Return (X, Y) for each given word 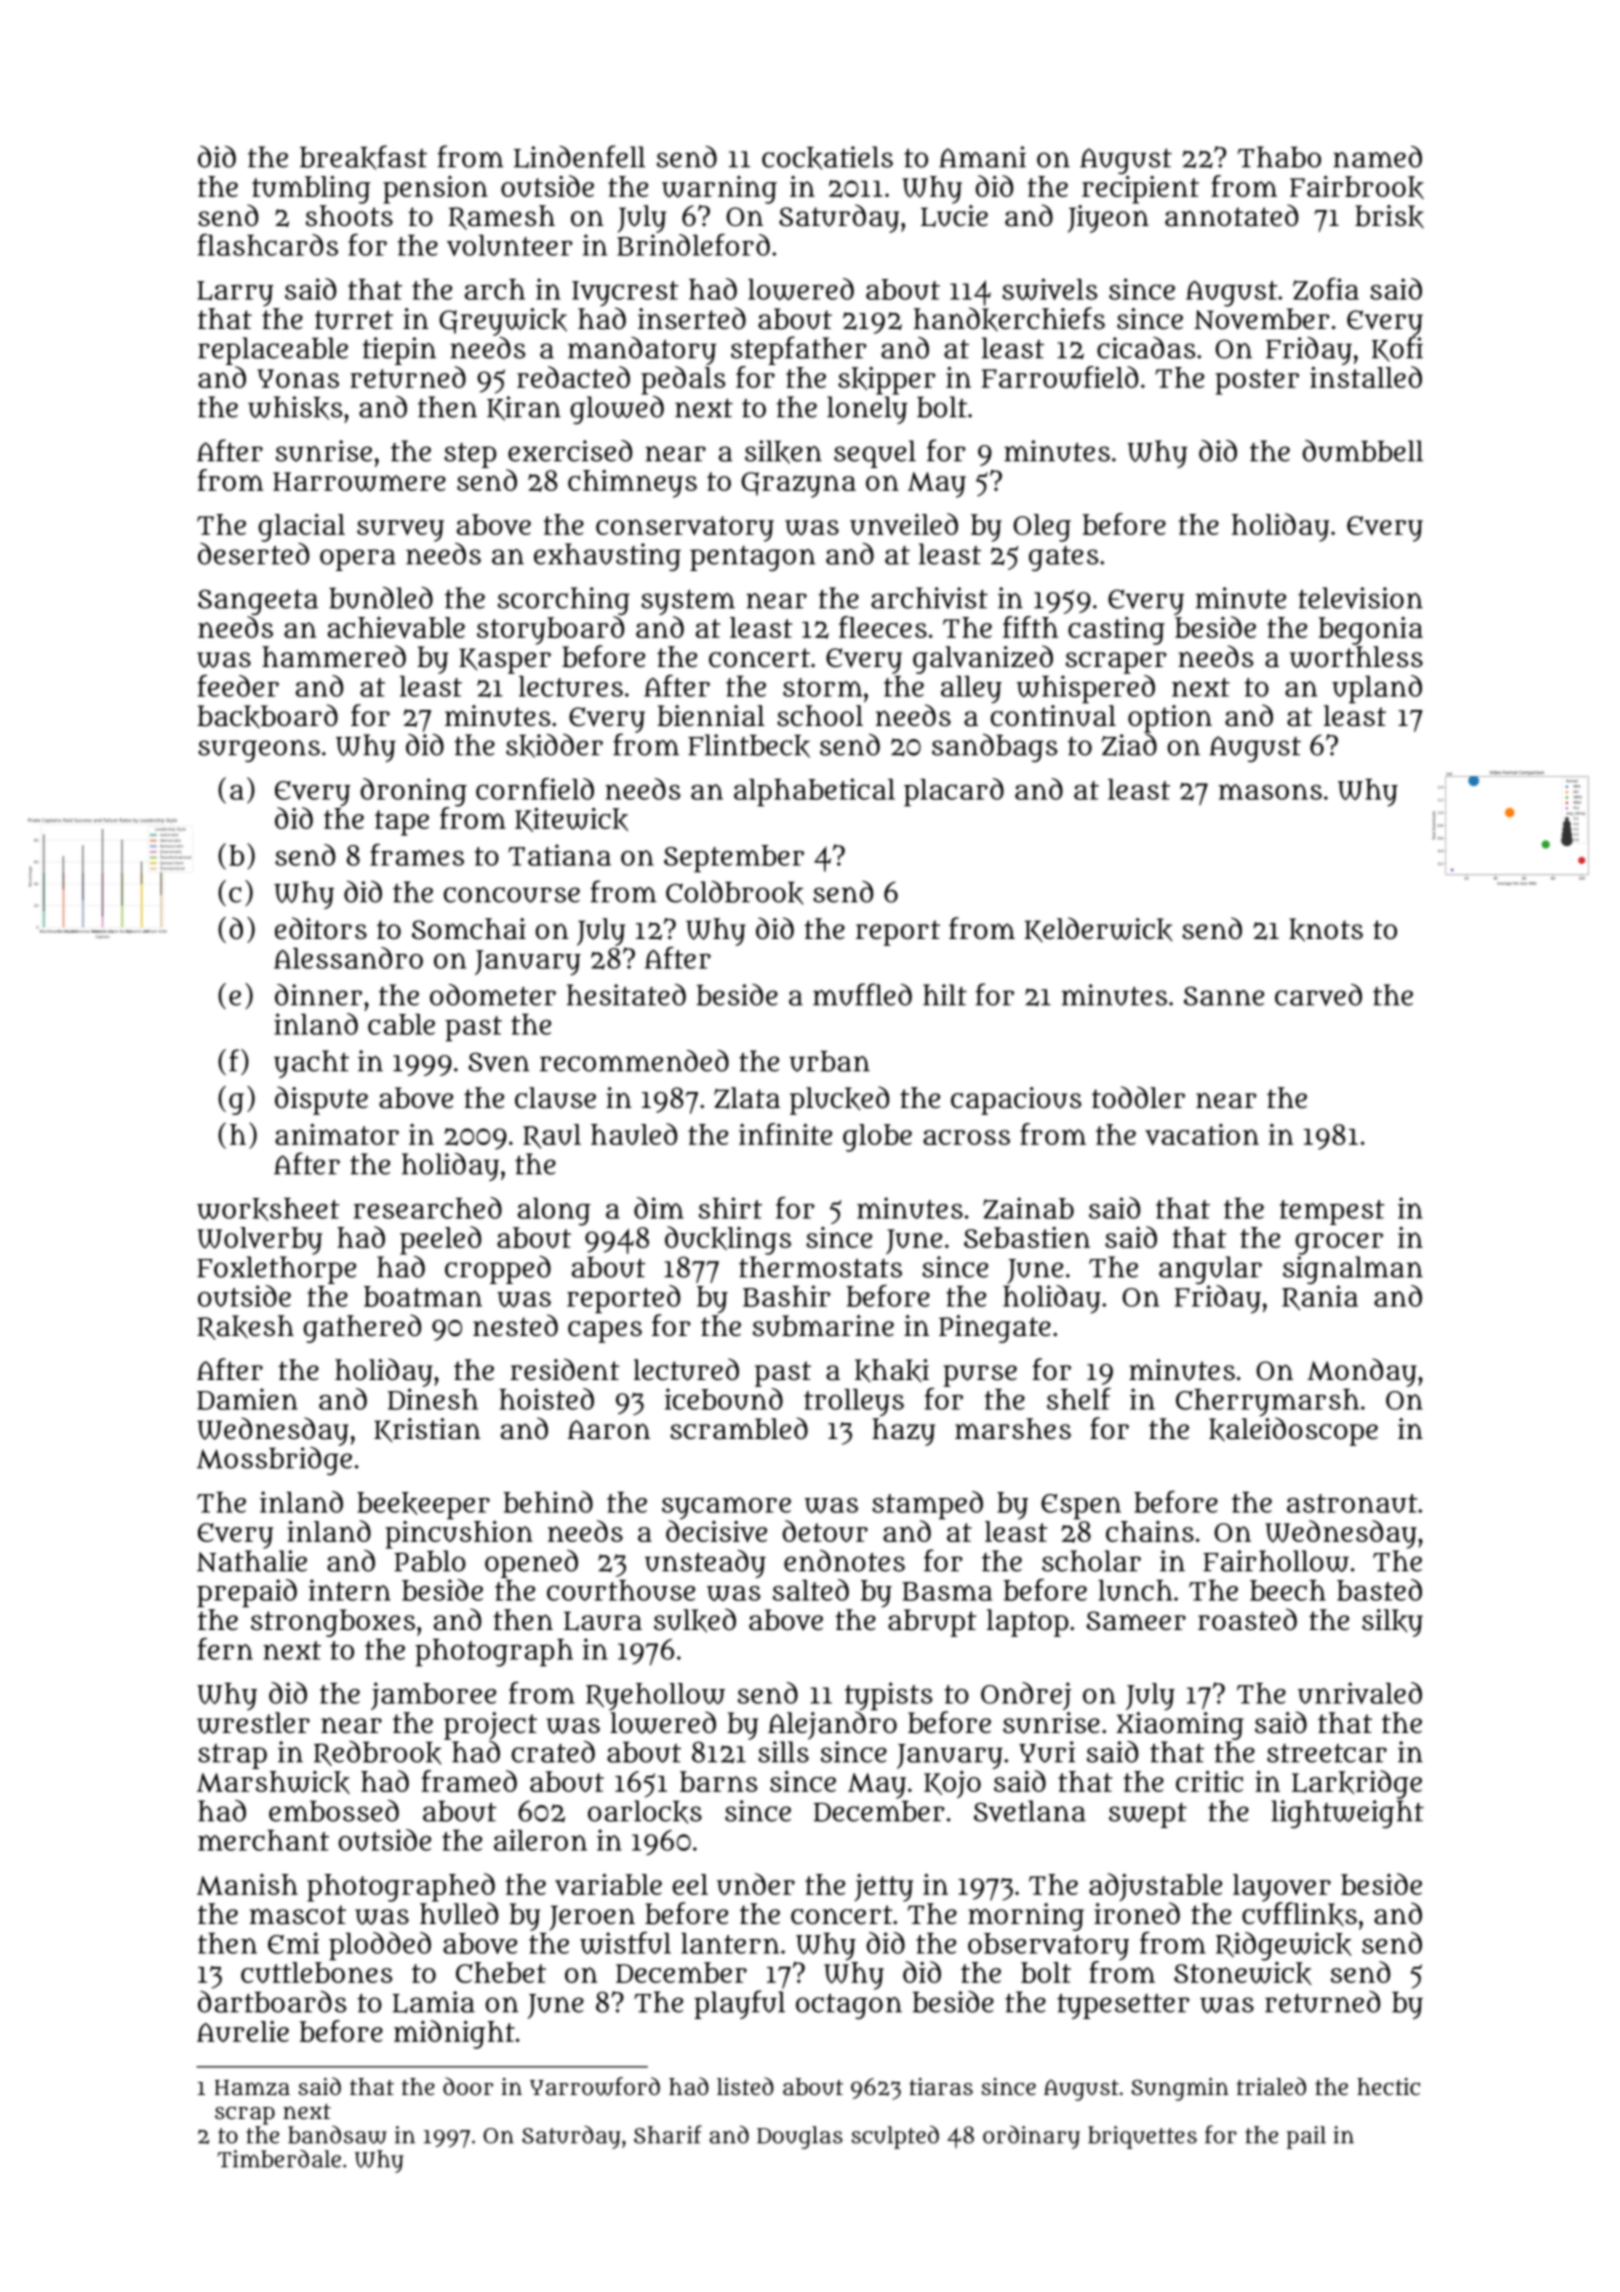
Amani (982, 157)
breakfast (363, 157)
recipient (1140, 189)
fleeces (883, 627)
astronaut (1352, 1503)
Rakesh (245, 1327)
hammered (334, 656)
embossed (334, 1811)
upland (1377, 689)
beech (1288, 1590)
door (468, 2086)
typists (888, 1696)
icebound (724, 1399)
